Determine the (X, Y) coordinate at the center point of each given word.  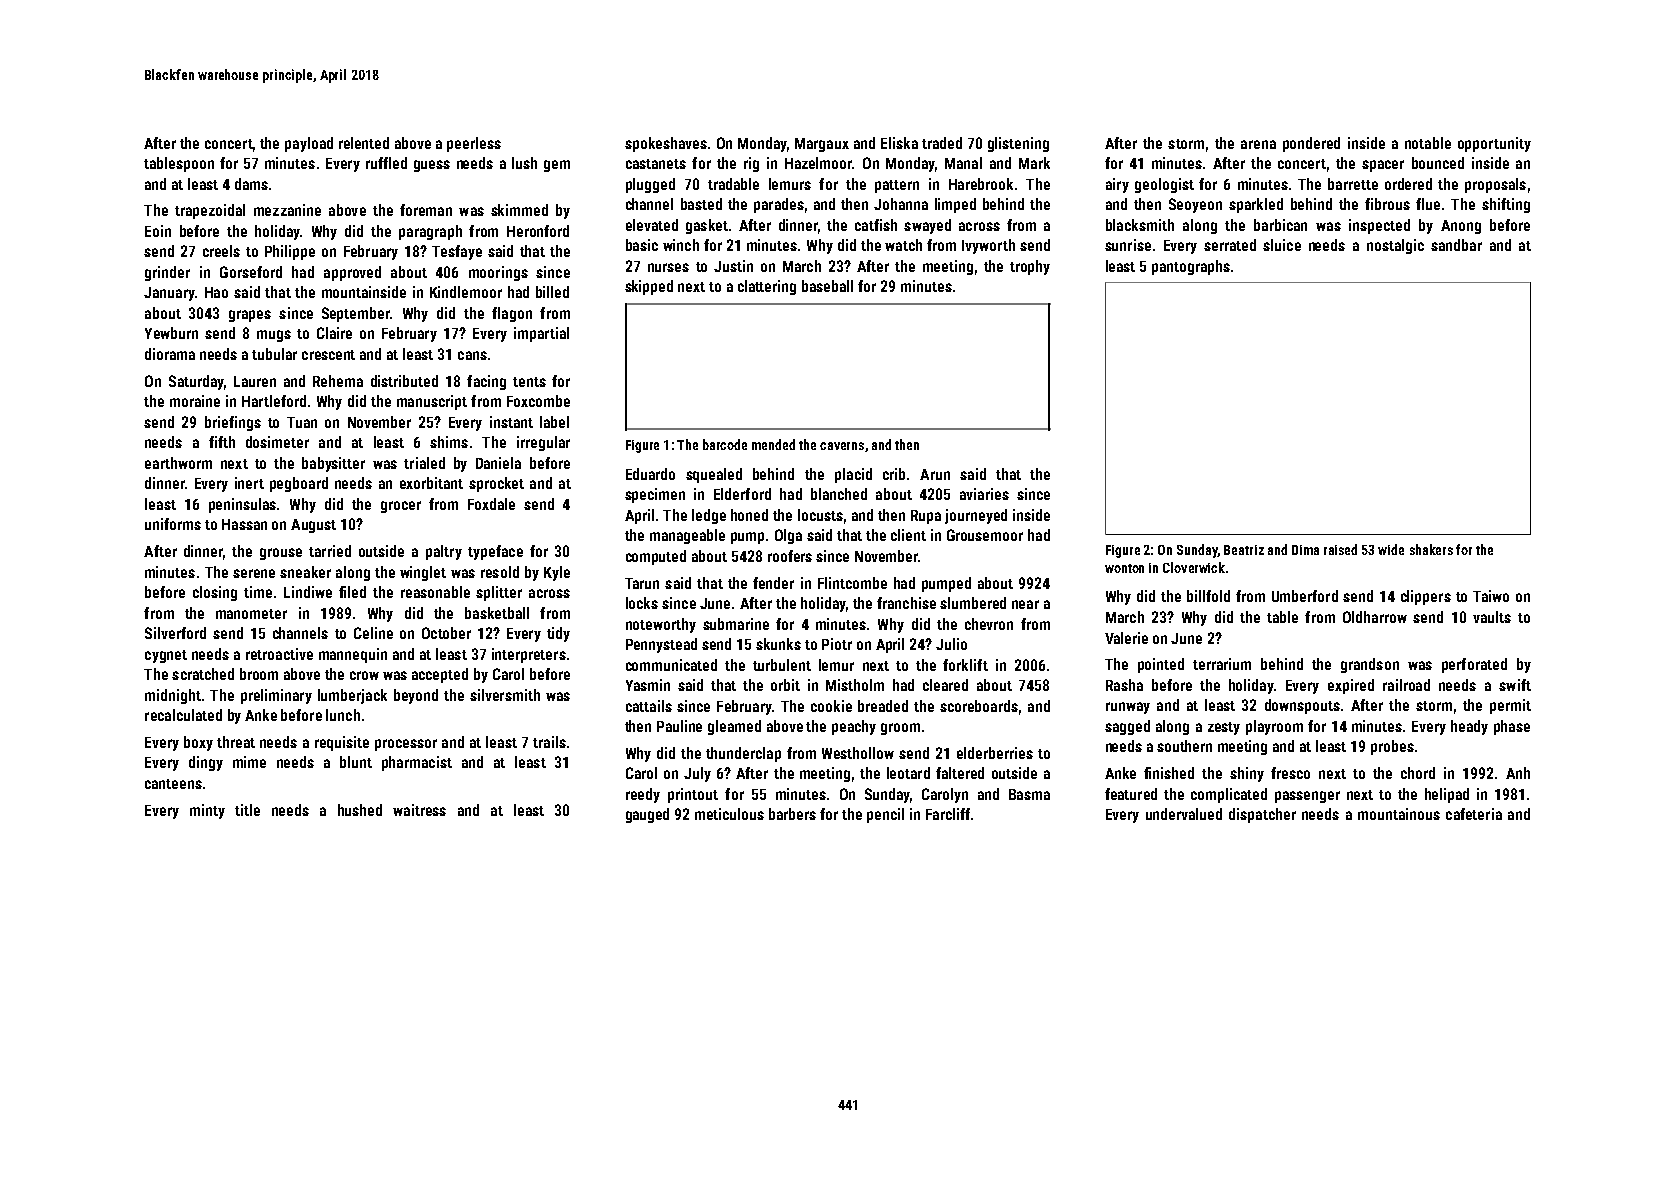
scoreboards (979, 706)
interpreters (529, 655)
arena (1258, 144)
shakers (1431, 549)
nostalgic (1395, 246)
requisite (342, 743)
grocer (401, 507)
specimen (655, 495)
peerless (474, 144)
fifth (222, 442)
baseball (827, 286)
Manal (963, 163)
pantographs (1191, 267)
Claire (334, 333)
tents (529, 382)
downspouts (1302, 706)
